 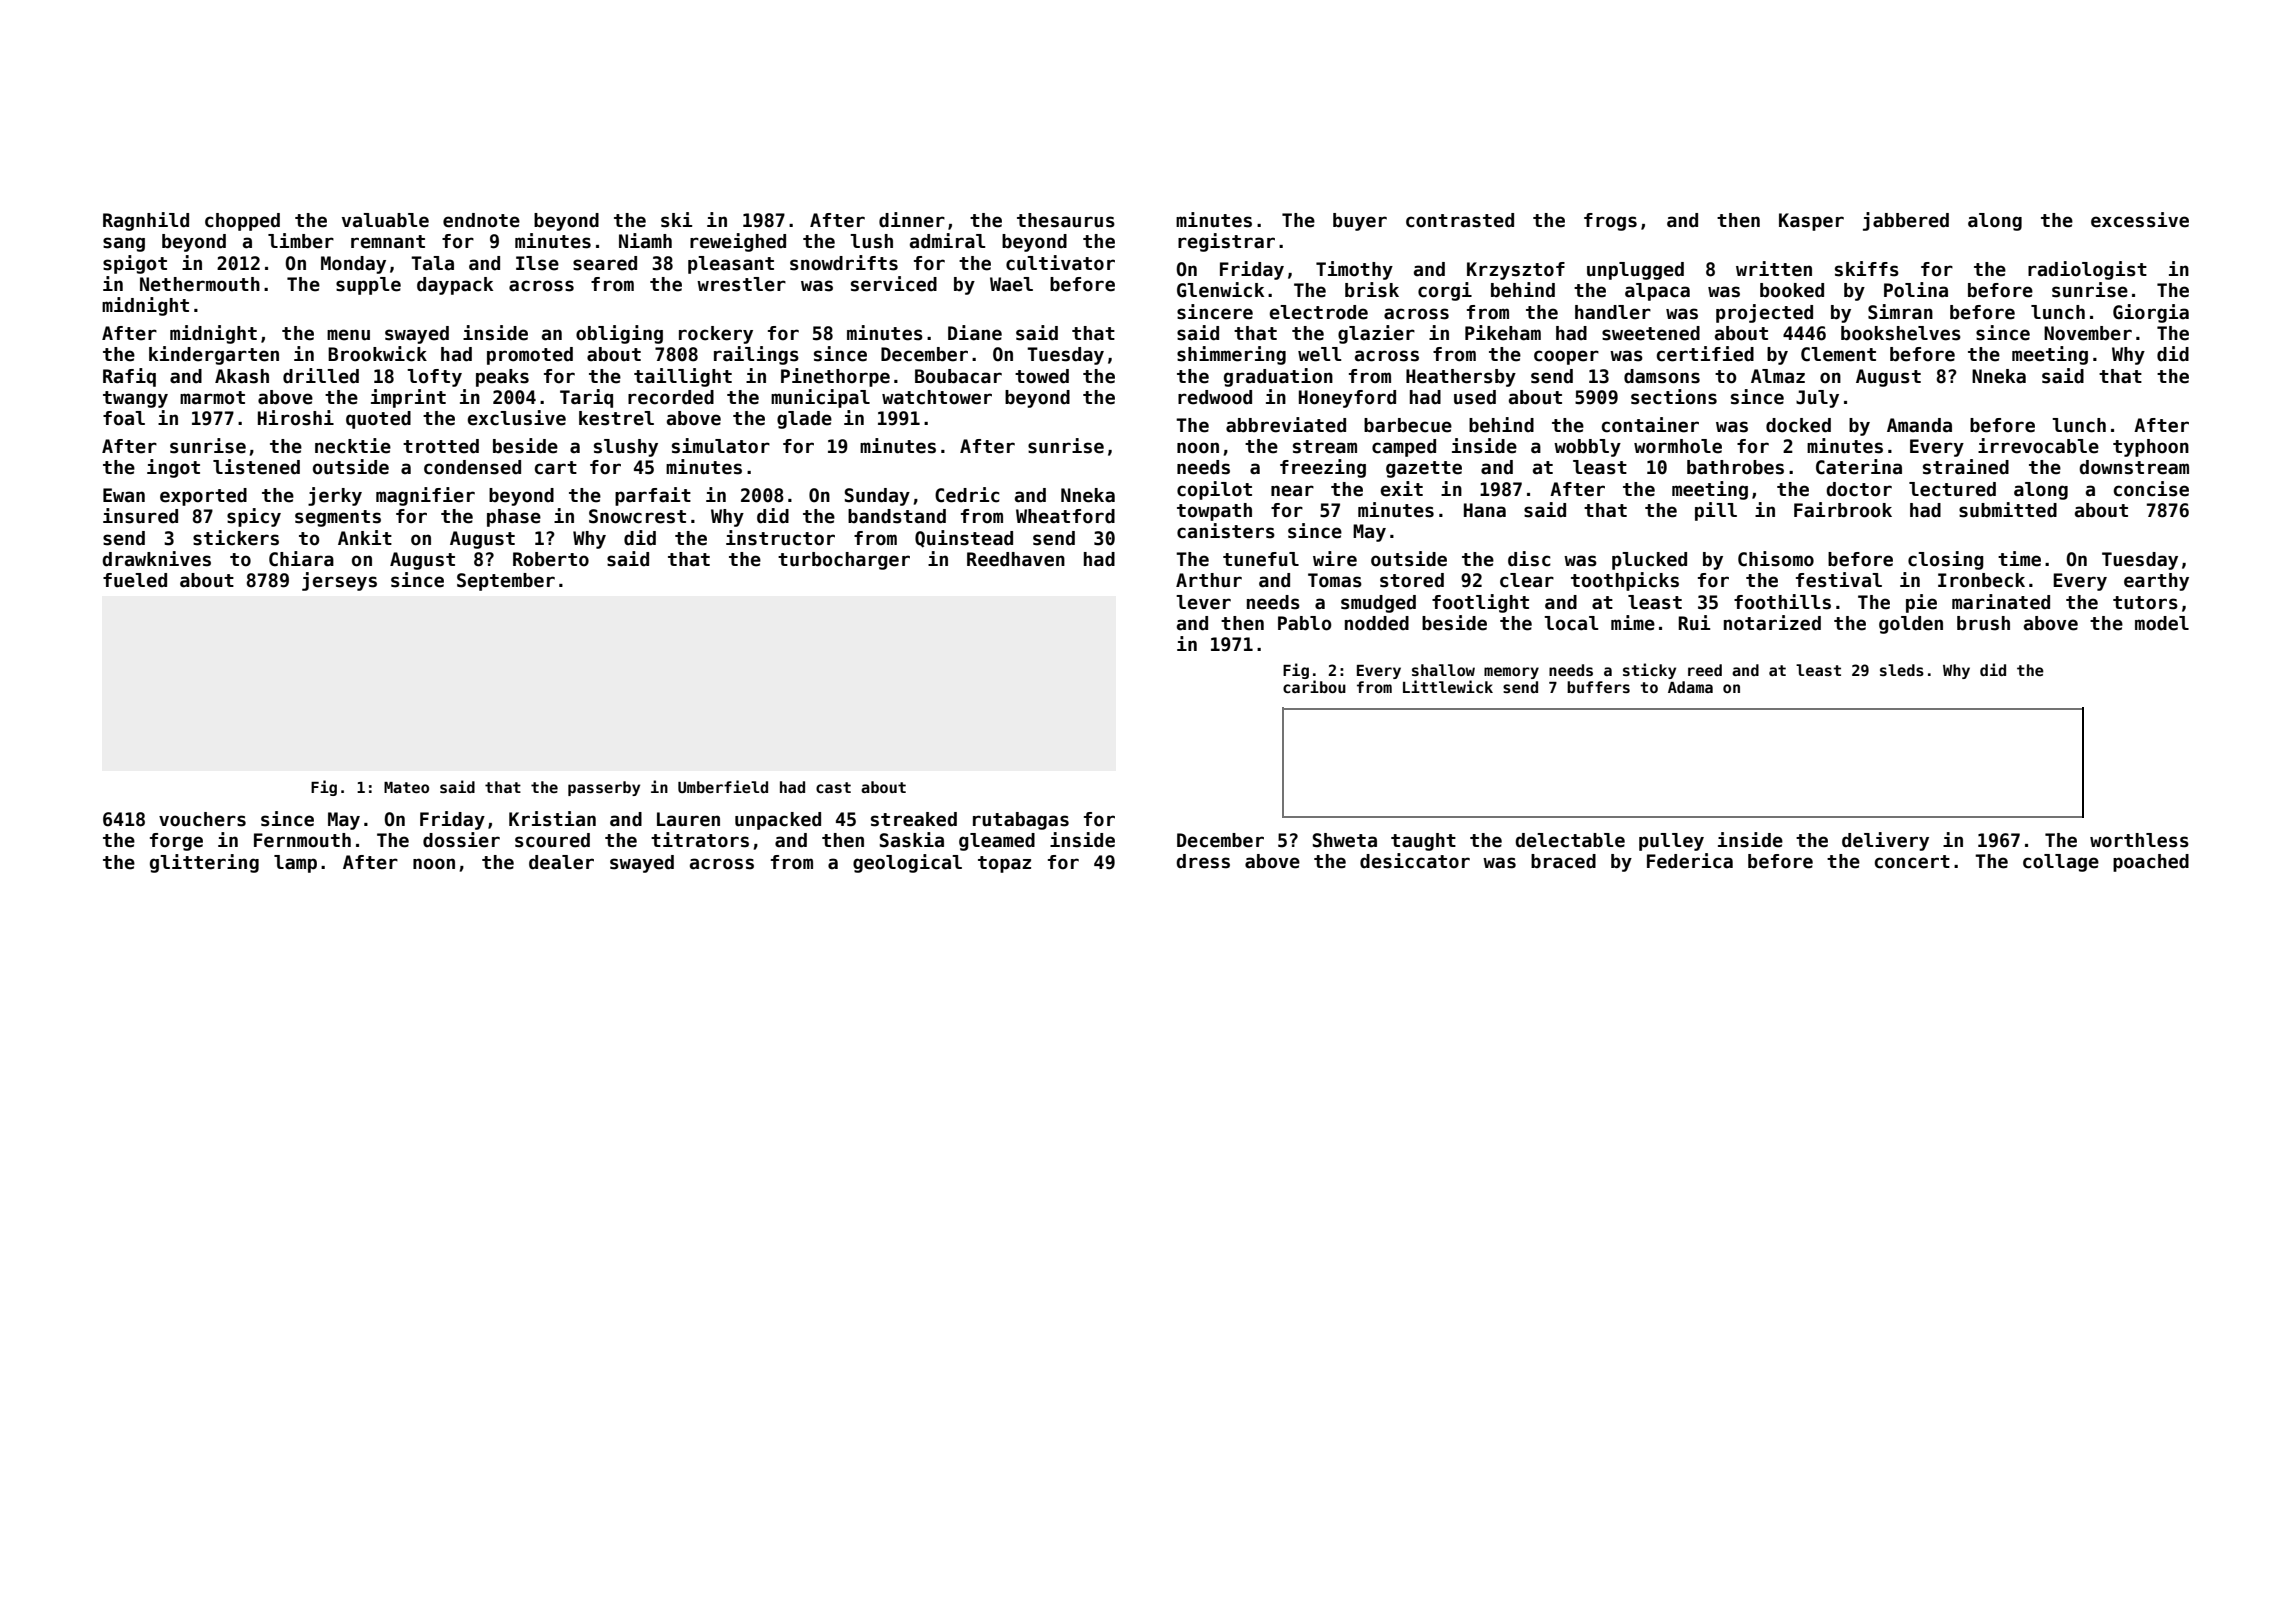 What do you see at coordinates (1867, 269) in the image?
I see `skiffs` at bounding box center [1867, 269].
